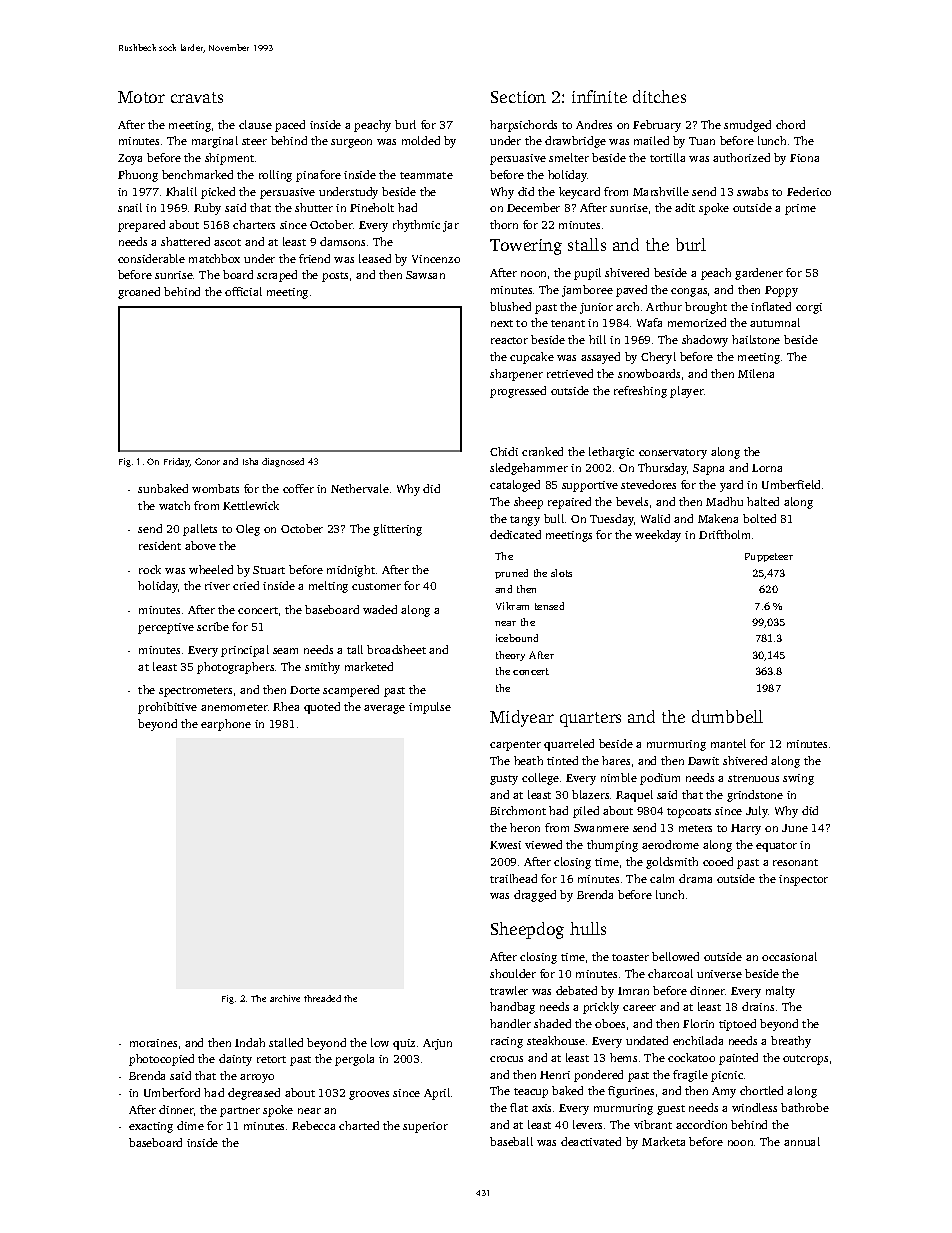 Image resolution: width=952 pixels, height=1233 pixels. Describe the element at coordinates (305, 690) in the image. I see `Dorte` at that location.
